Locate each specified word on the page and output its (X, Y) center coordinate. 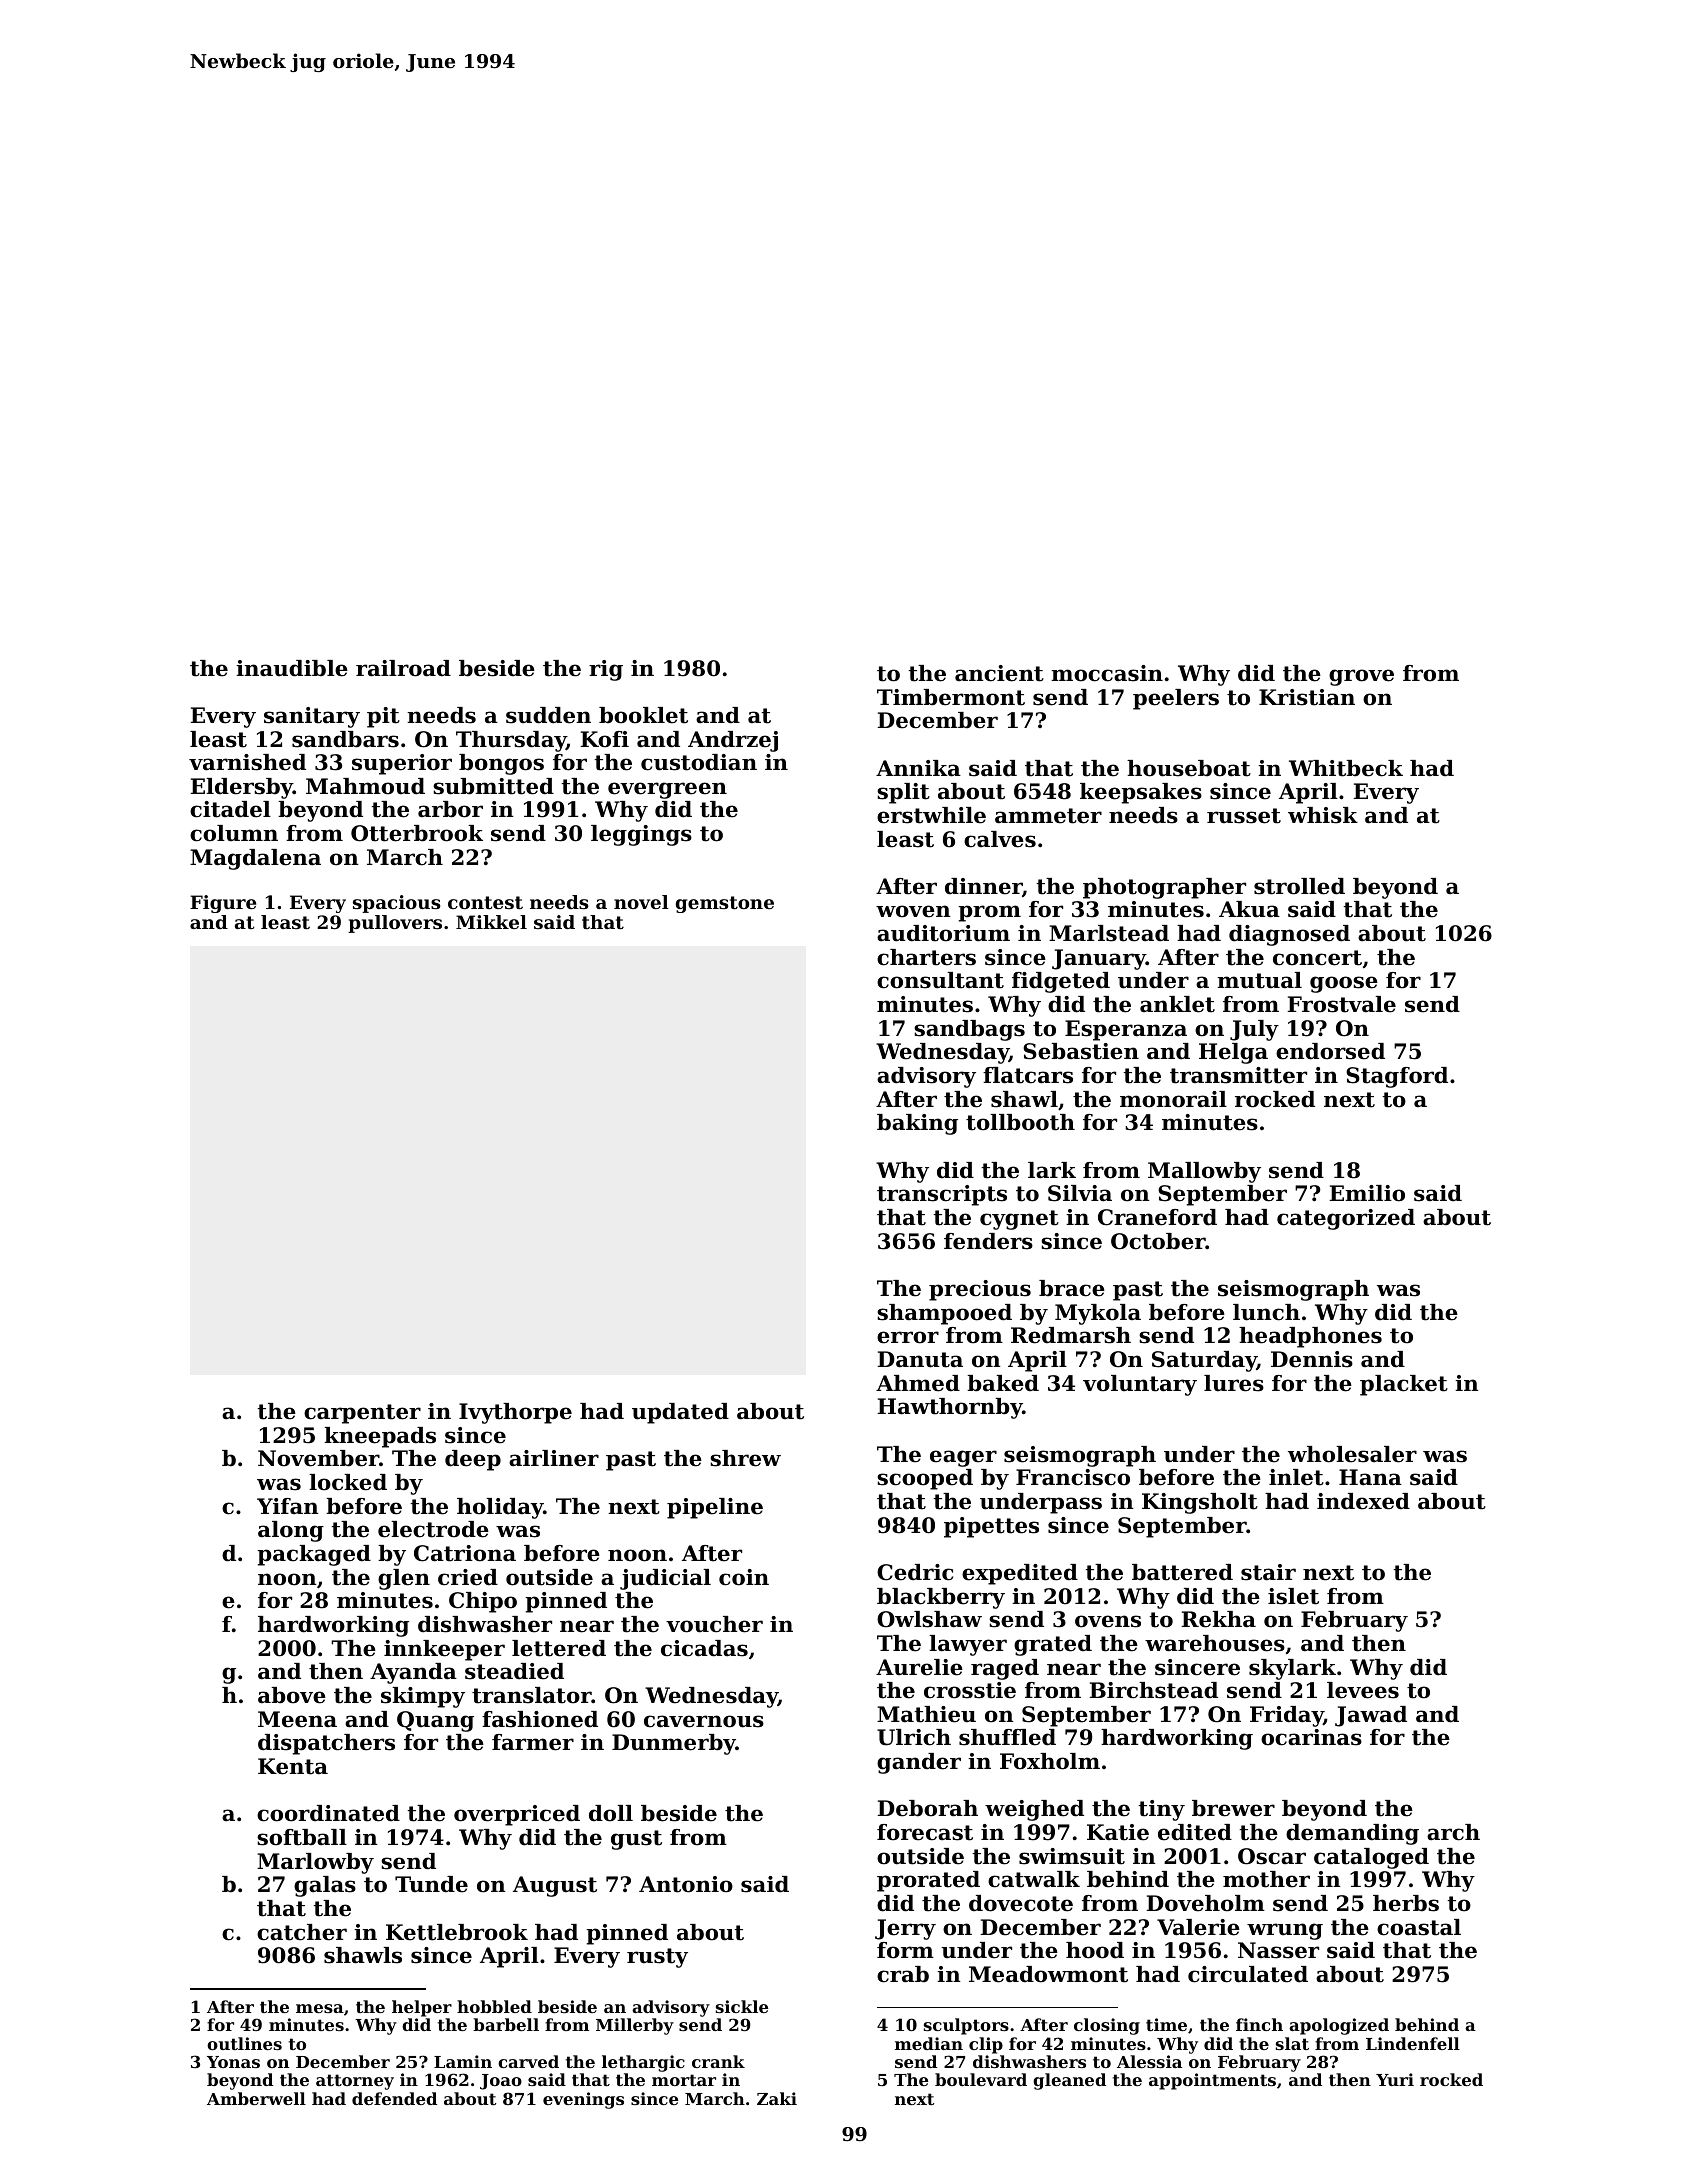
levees (1363, 1690)
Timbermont (951, 697)
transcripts (942, 1195)
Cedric (915, 1572)
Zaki (777, 2098)
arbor (450, 809)
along (291, 1531)
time (1166, 2024)
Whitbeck (1346, 768)
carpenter (362, 1414)
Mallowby (1204, 1172)
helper (422, 2008)
